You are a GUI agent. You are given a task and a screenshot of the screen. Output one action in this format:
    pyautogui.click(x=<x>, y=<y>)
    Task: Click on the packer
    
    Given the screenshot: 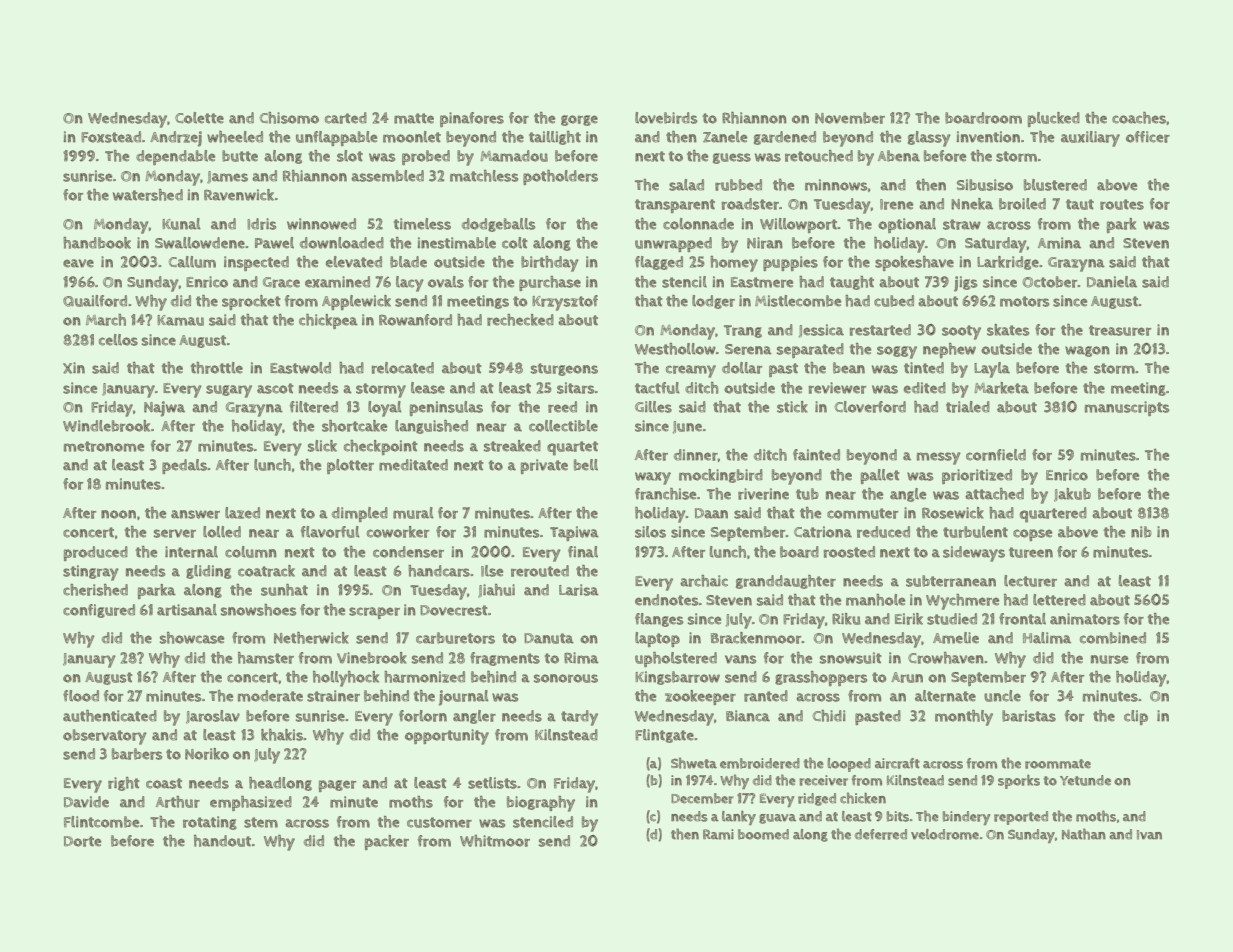 What is the action you would take?
    pyautogui.click(x=387, y=842)
